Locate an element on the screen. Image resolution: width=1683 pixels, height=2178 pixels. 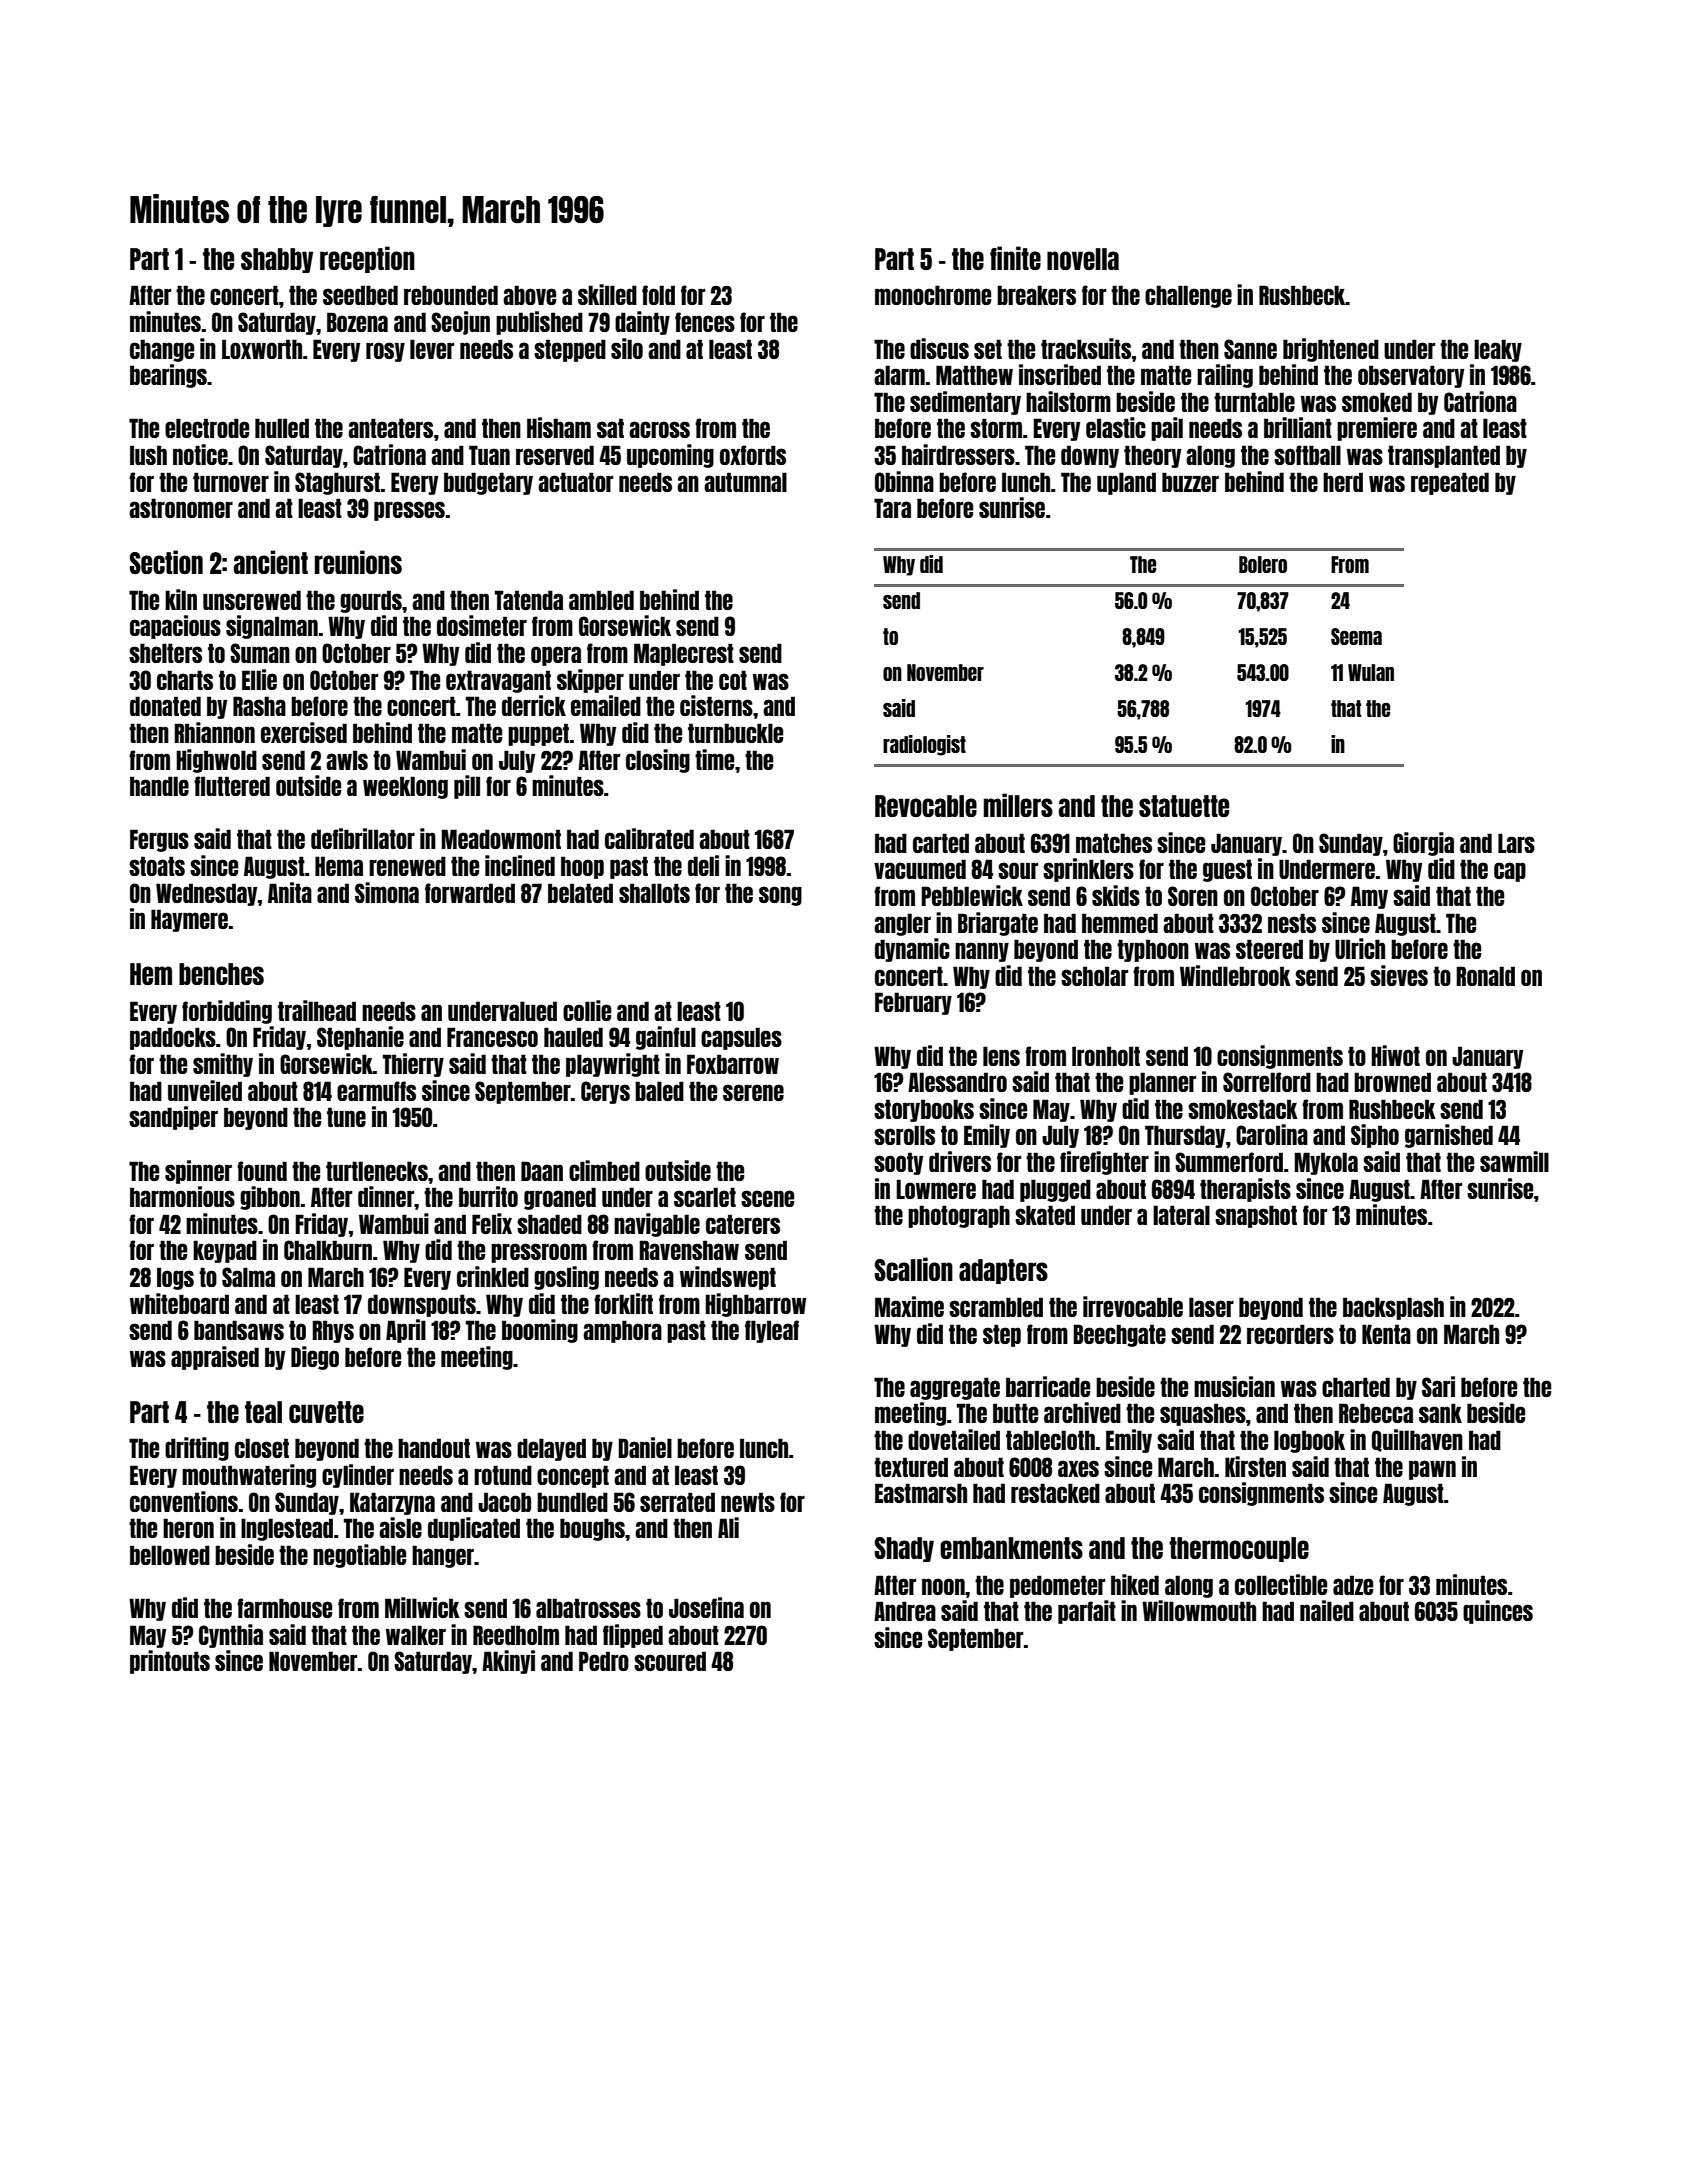
Lars is located at coordinates (1516, 843).
